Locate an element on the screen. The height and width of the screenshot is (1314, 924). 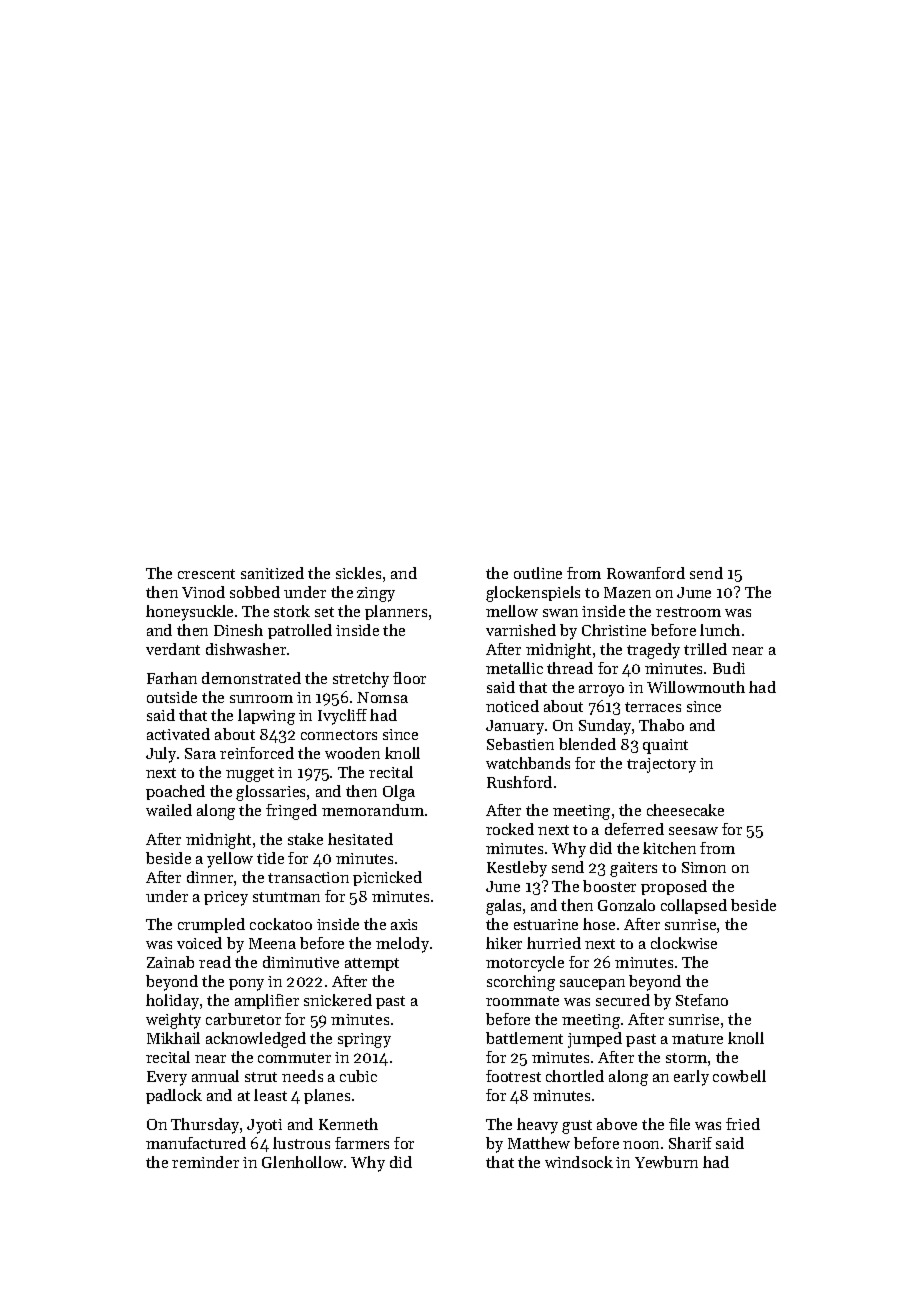
Budi is located at coordinates (729, 668).
